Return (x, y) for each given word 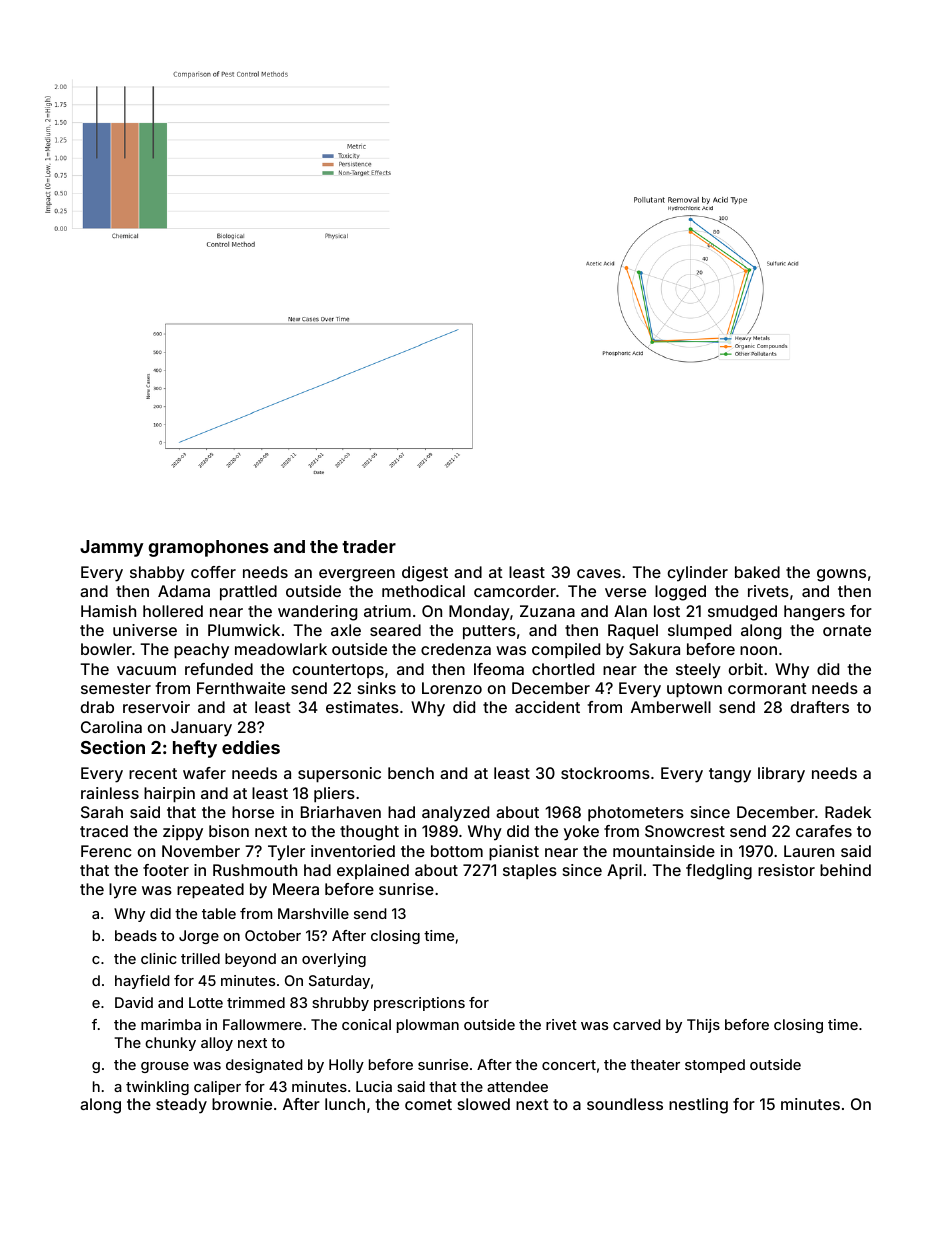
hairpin (169, 795)
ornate (847, 630)
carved (637, 1024)
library (781, 775)
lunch (345, 1104)
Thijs (703, 1026)
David (134, 1002)
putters (489, 632)
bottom (457, 851)
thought (369, 833)
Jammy (112, 548)
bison (229, 831)
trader (369, 546)
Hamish (108, 611)
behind (845, 870)
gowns (841, 575)
